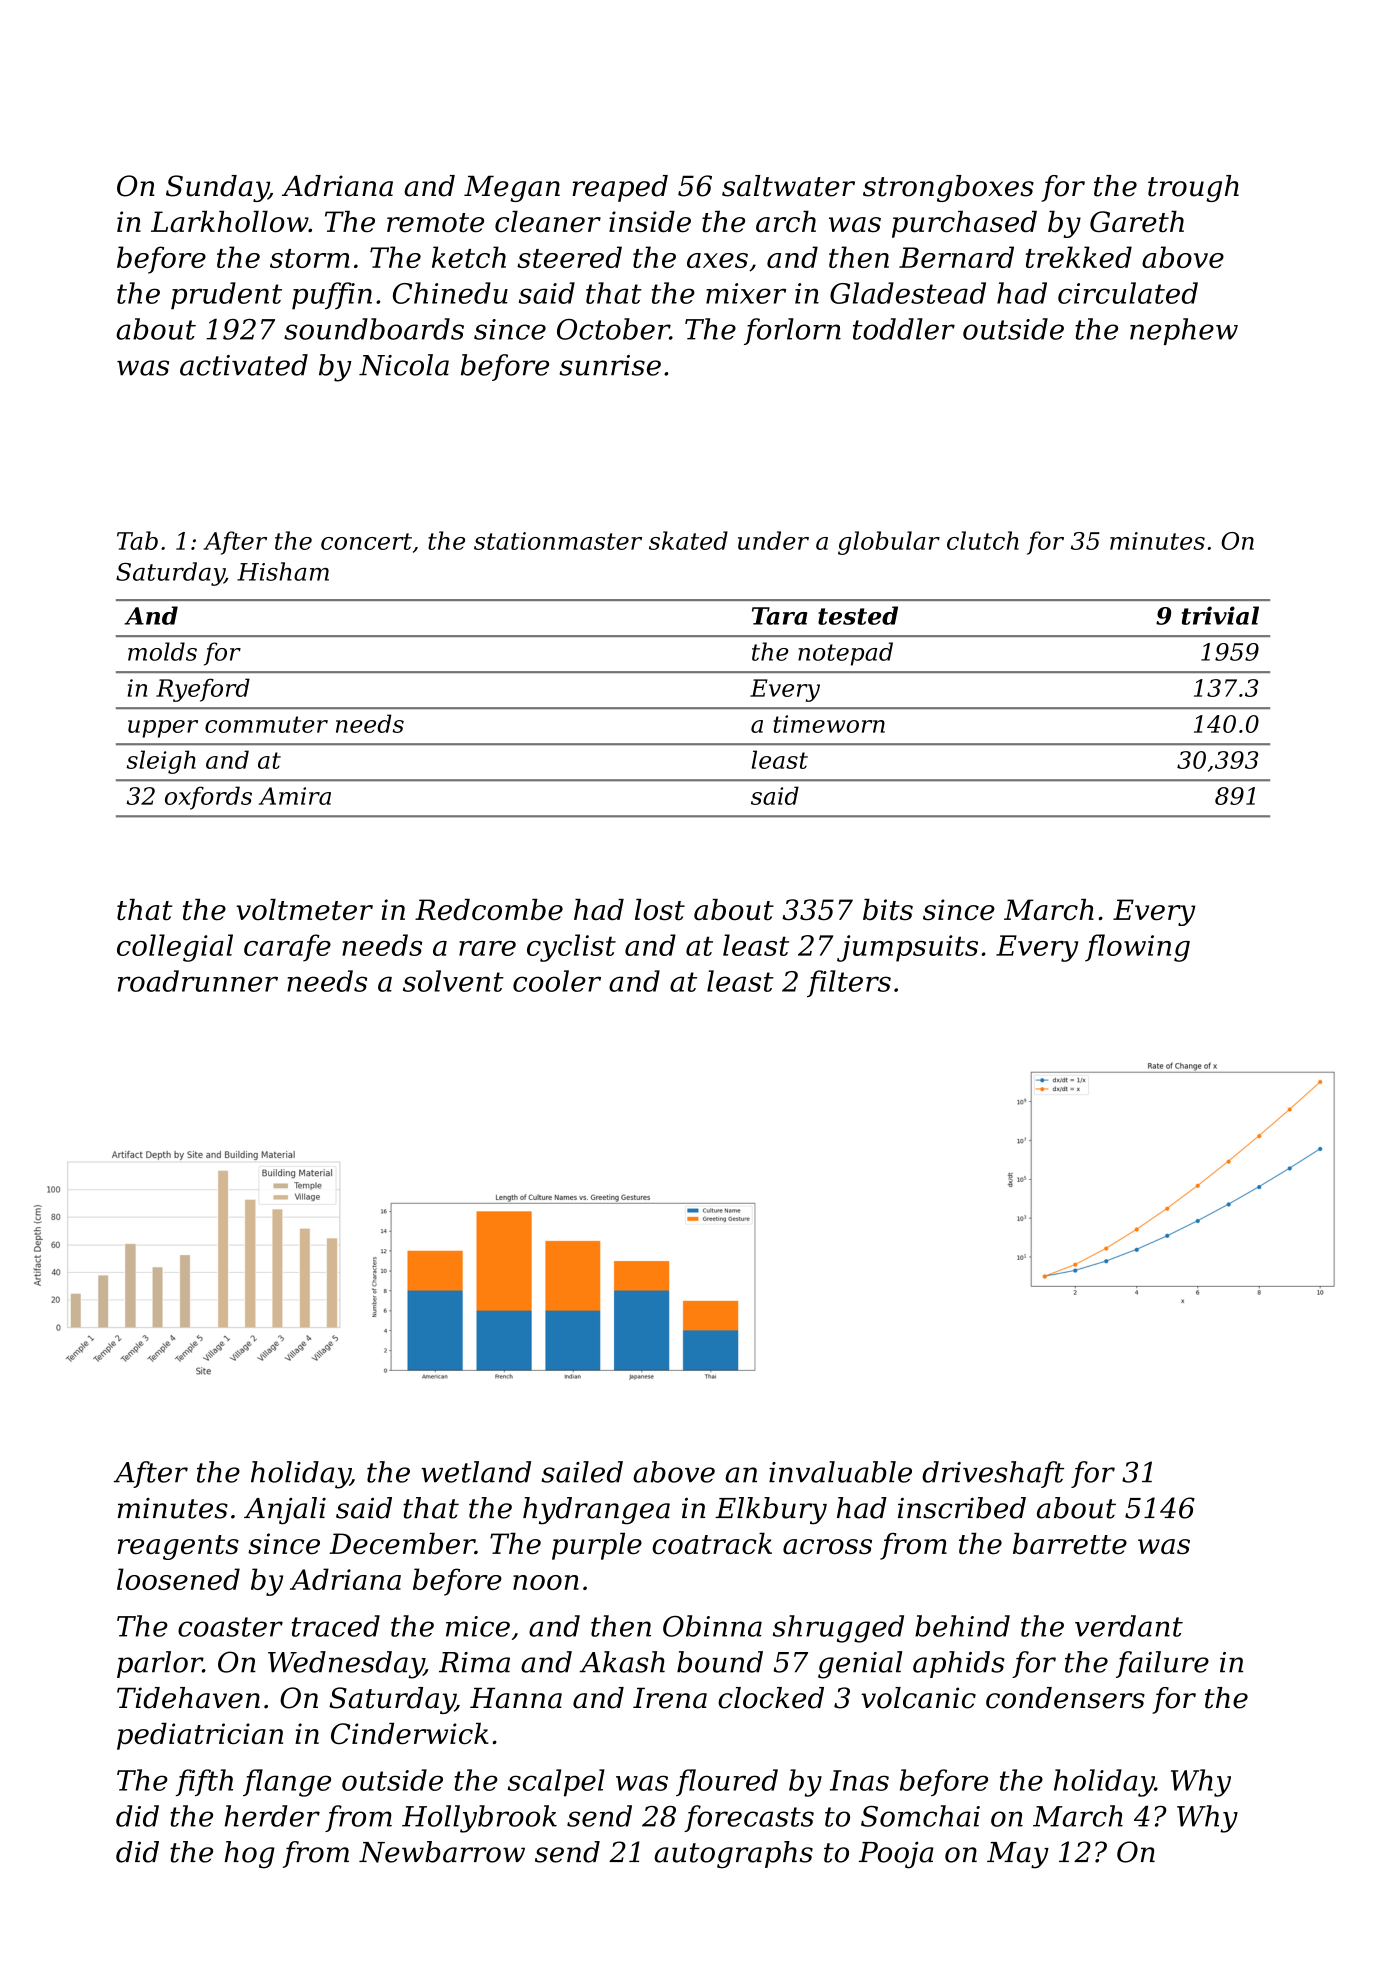 This page has height=1969, width=1386. What do you see at coordinates (204, 1782) in the page?
I see `fifth` at bounding box center [204, 1782].
